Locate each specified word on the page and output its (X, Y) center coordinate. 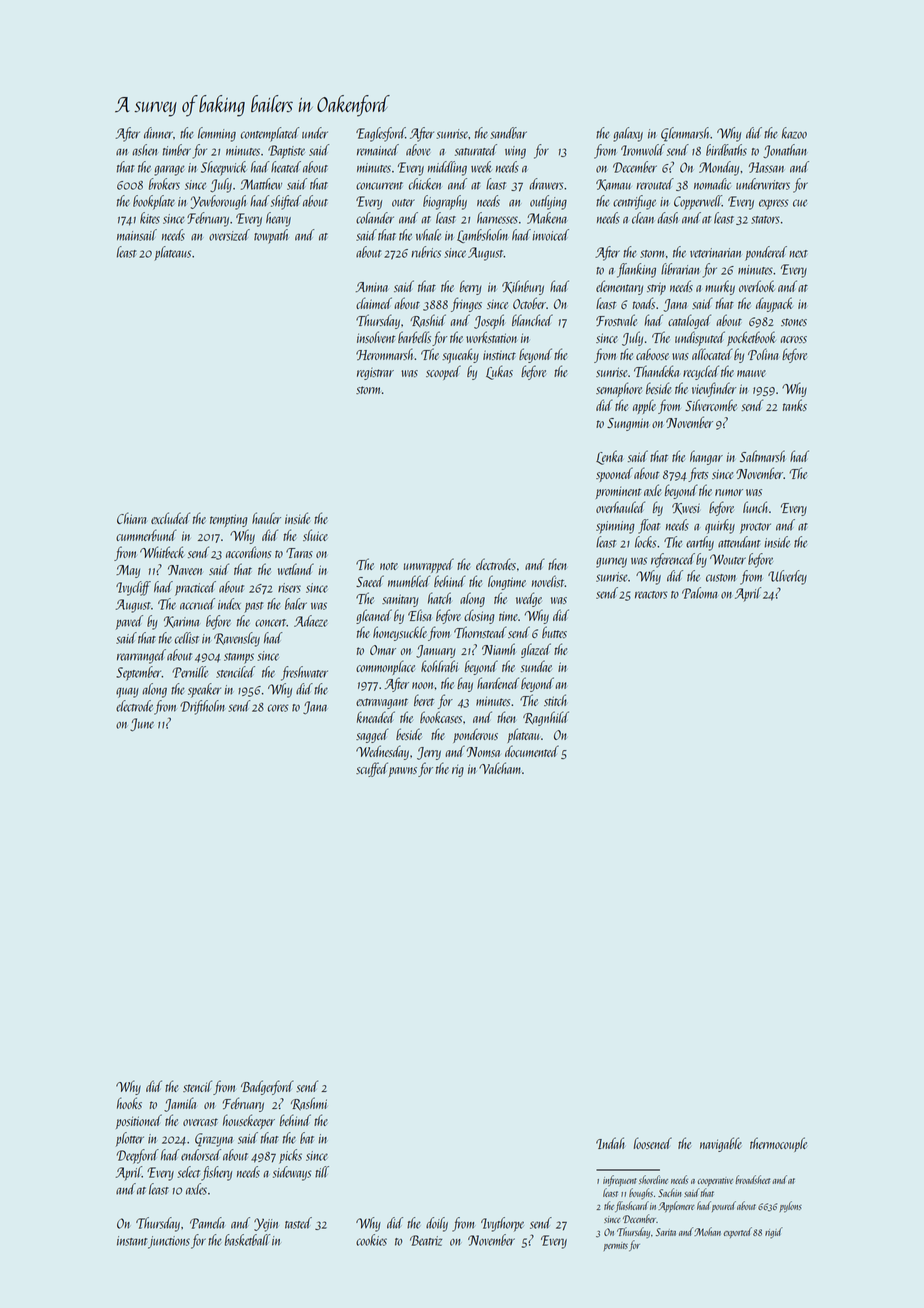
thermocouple (778, 1144)
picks (290, 1156)
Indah (610, 1143)
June (142, 724)
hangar (706, 458)
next (798, 254)
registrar (375, 374)
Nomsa (483, 752)
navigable (721, 1144)
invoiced (551, 235)
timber (177, 150)
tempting (228, 520)
